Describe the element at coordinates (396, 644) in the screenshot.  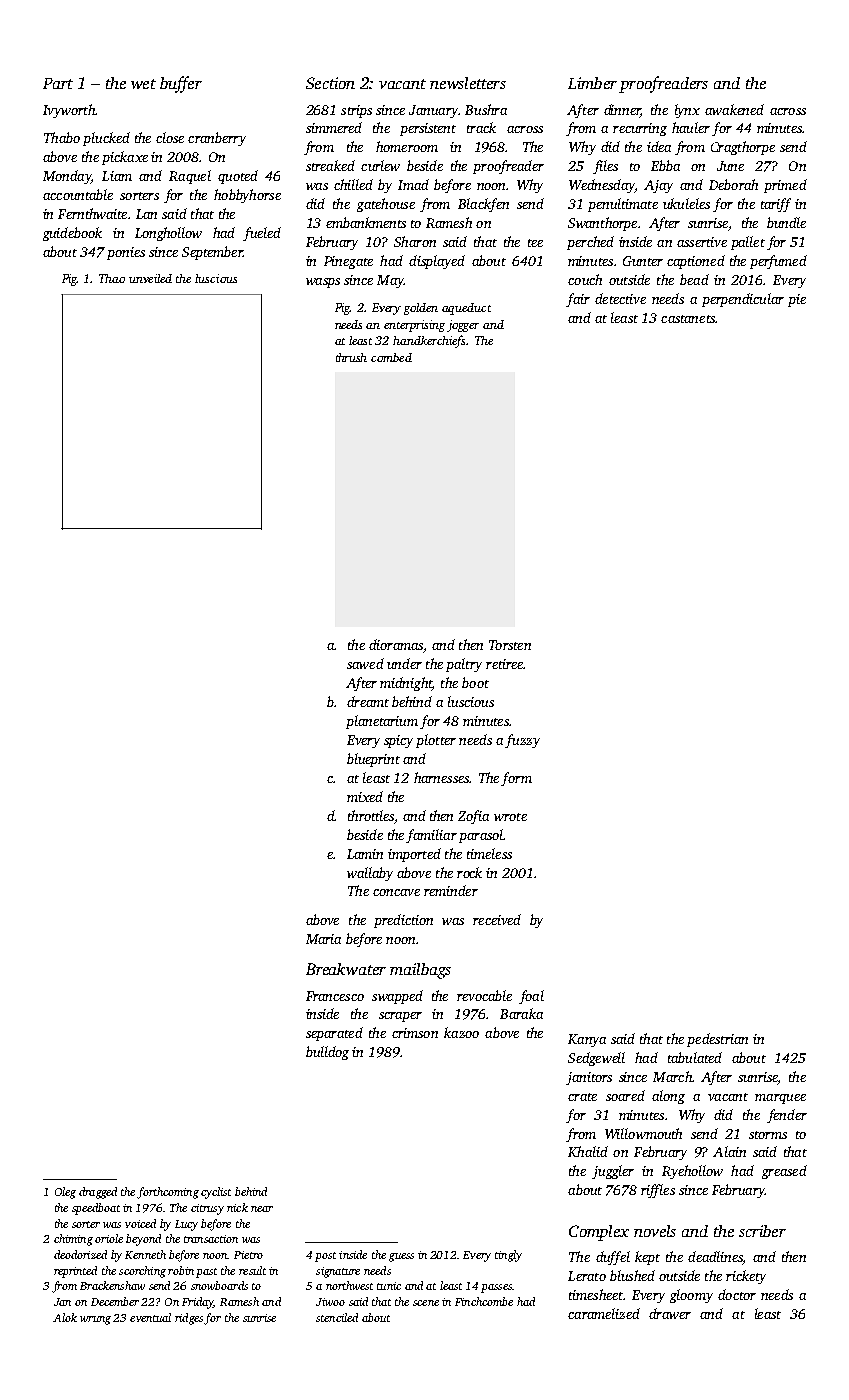
I see `dioramas` at that location.
